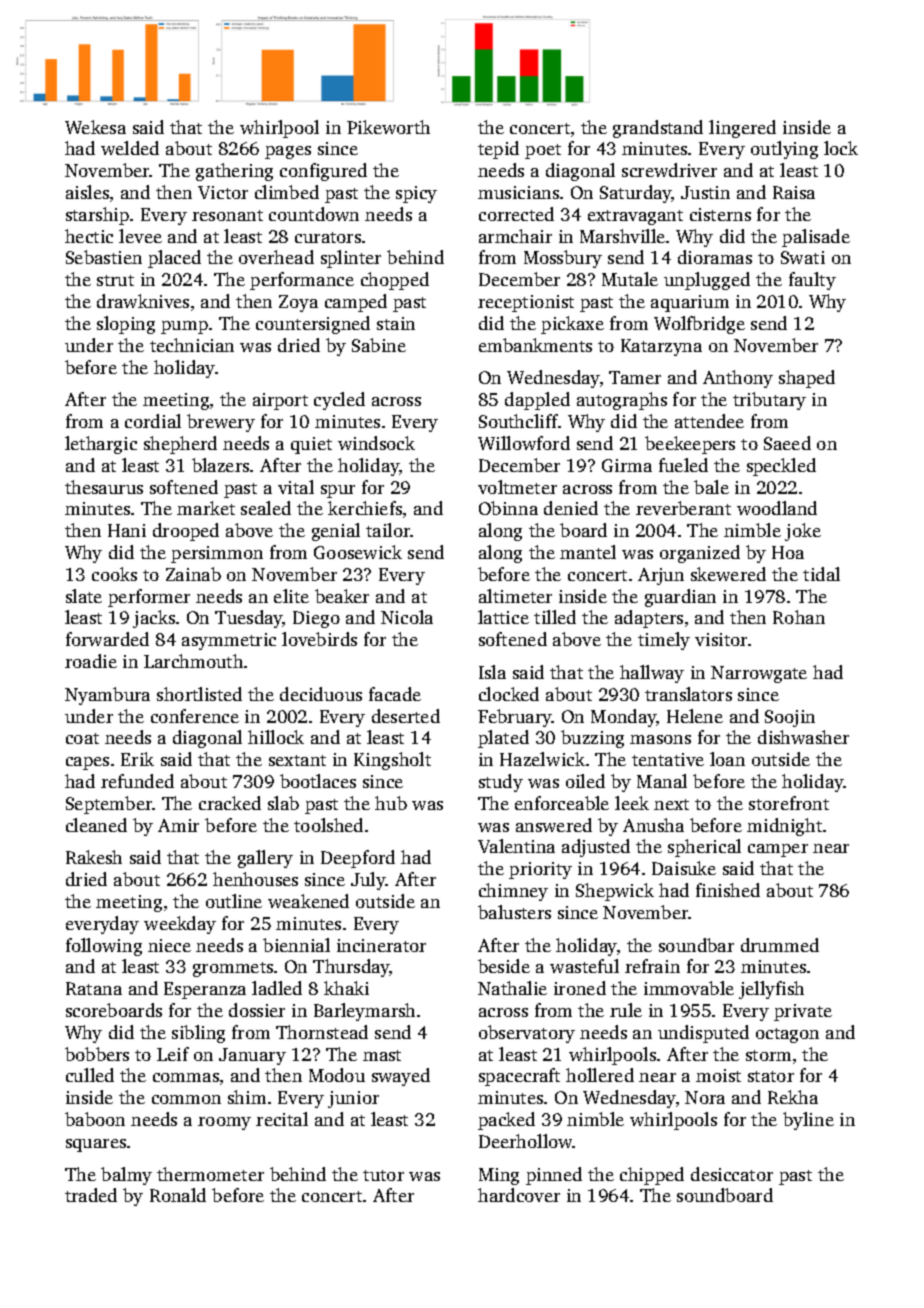 This document has width=924, height=1308. What do you see at coordinates (517, 487) in the document?
I see `voltmeter` at bounding box center [517, 487].
